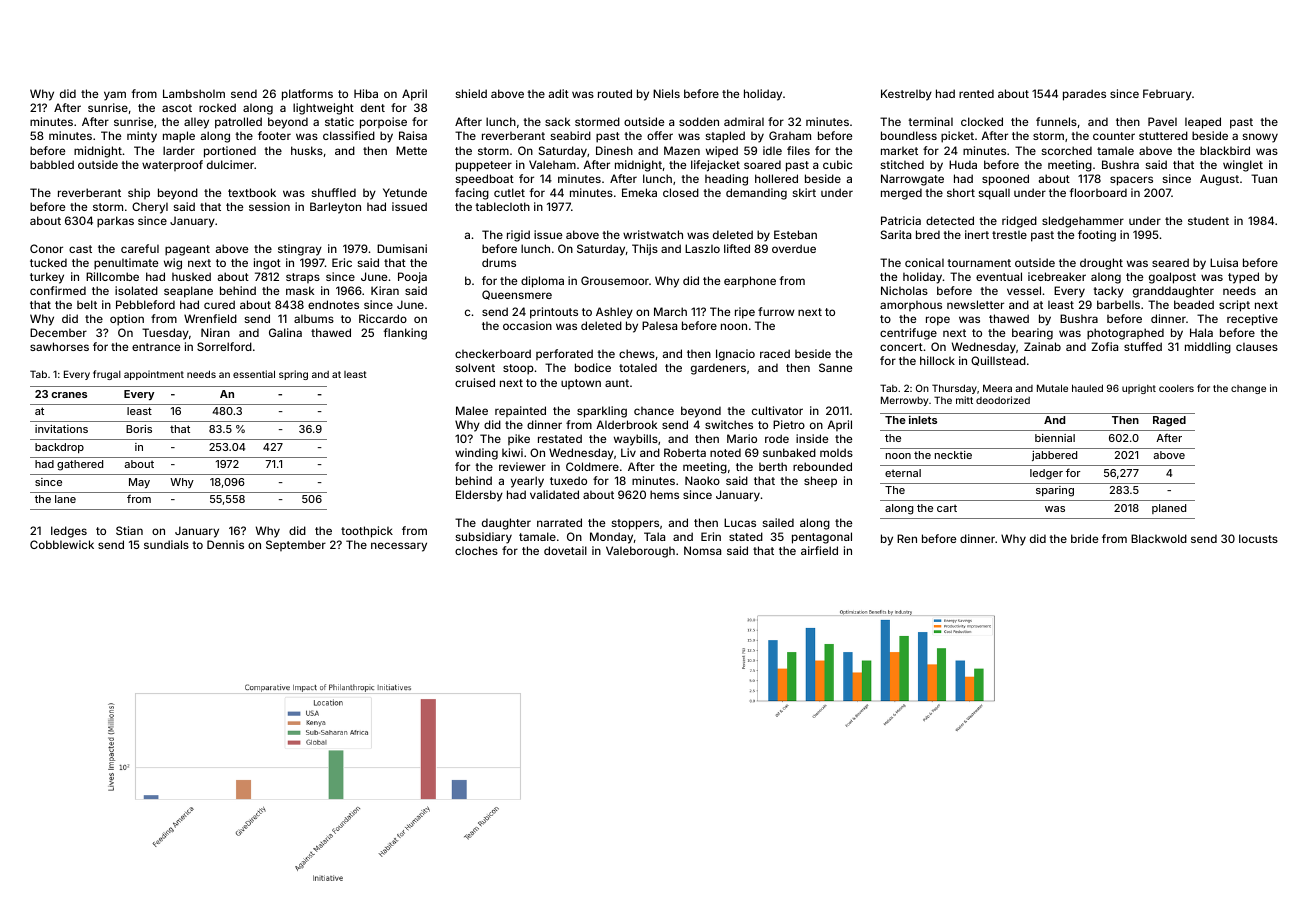 The width and height of the image is (1308, 924). What do you see at coordinates (46, 248) in the image?
I see `Conor` at bounding box center [46, 248].
